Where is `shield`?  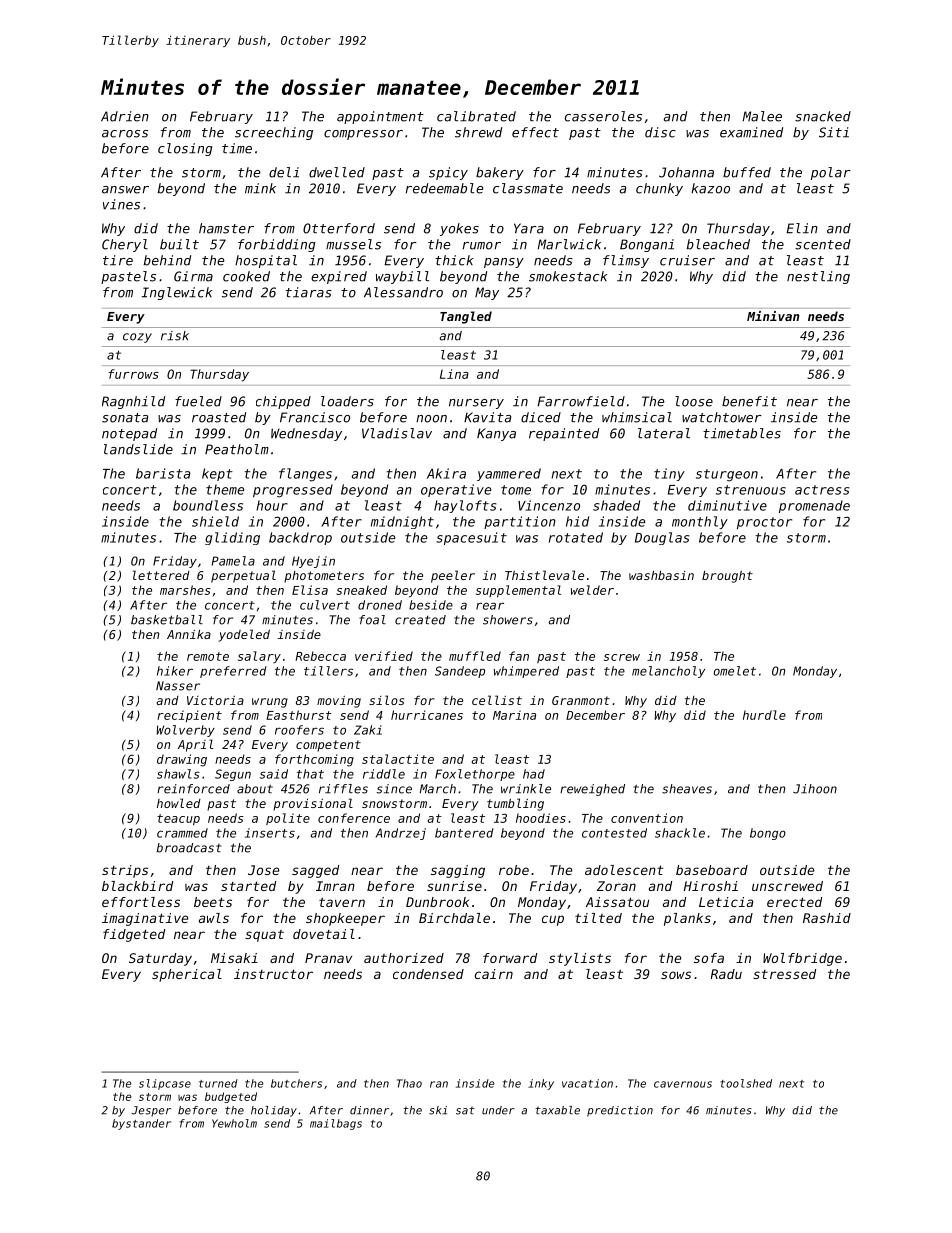
shield is located at coordinates (215, 521).
